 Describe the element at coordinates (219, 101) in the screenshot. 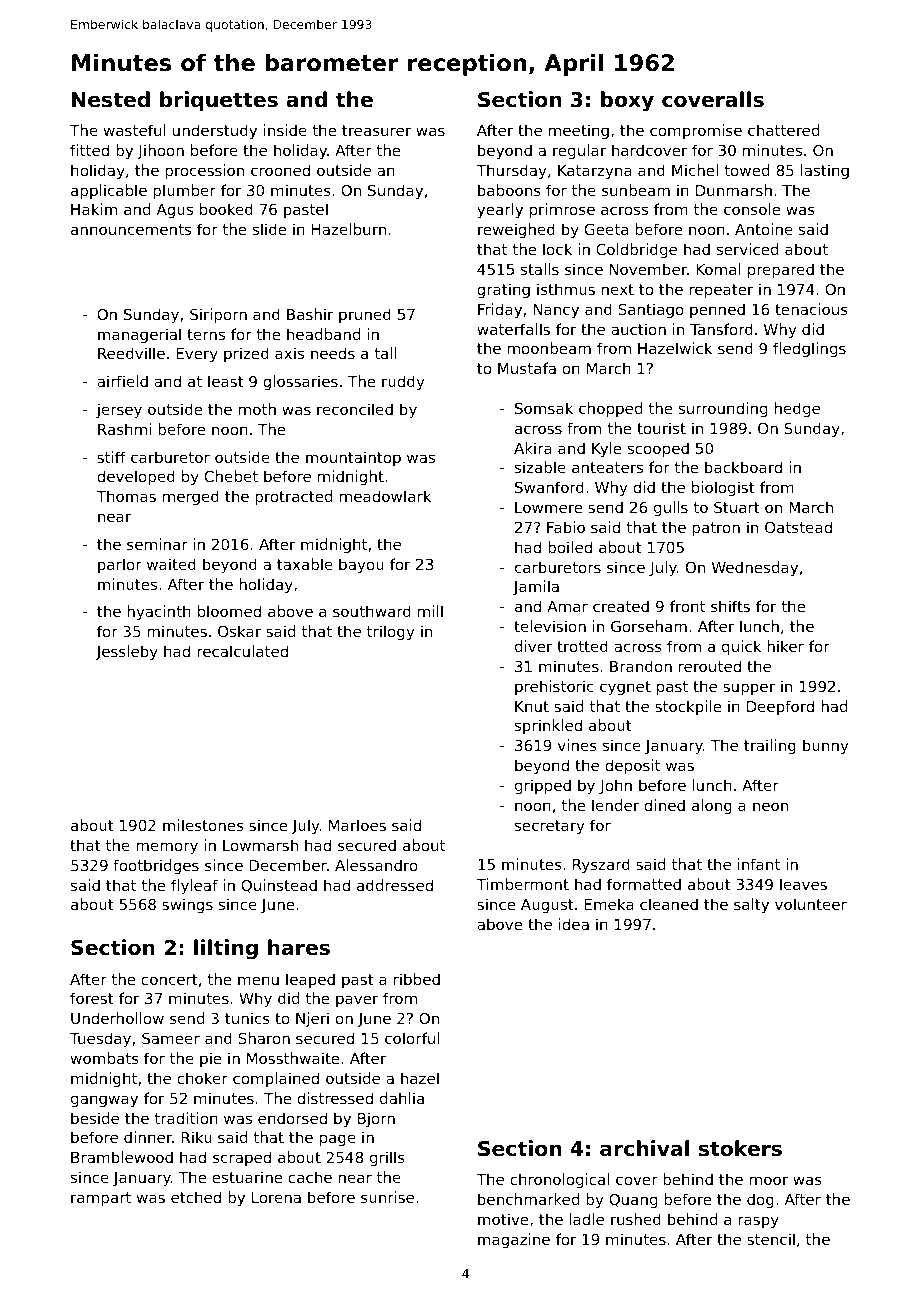

I see `briquettes` at that location.
